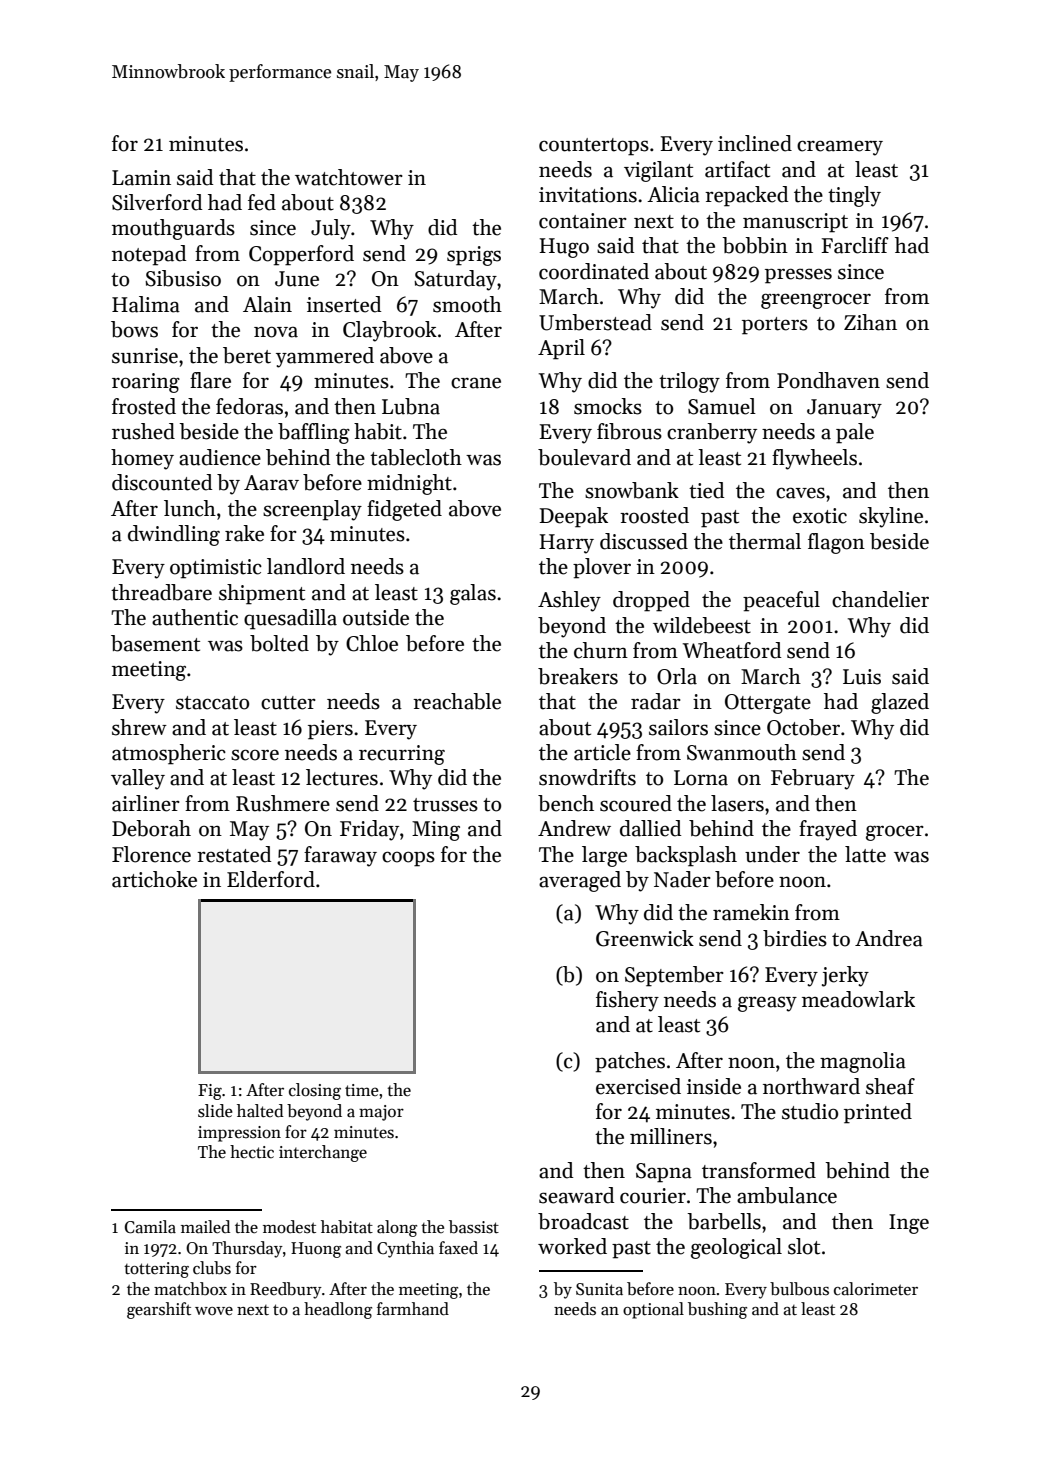 This screenshot has width=1041, height=1479. What do you see at coordinates (150, 1227) in the screenshot?
I see `Camila` at bounding box center [150, 1227].
